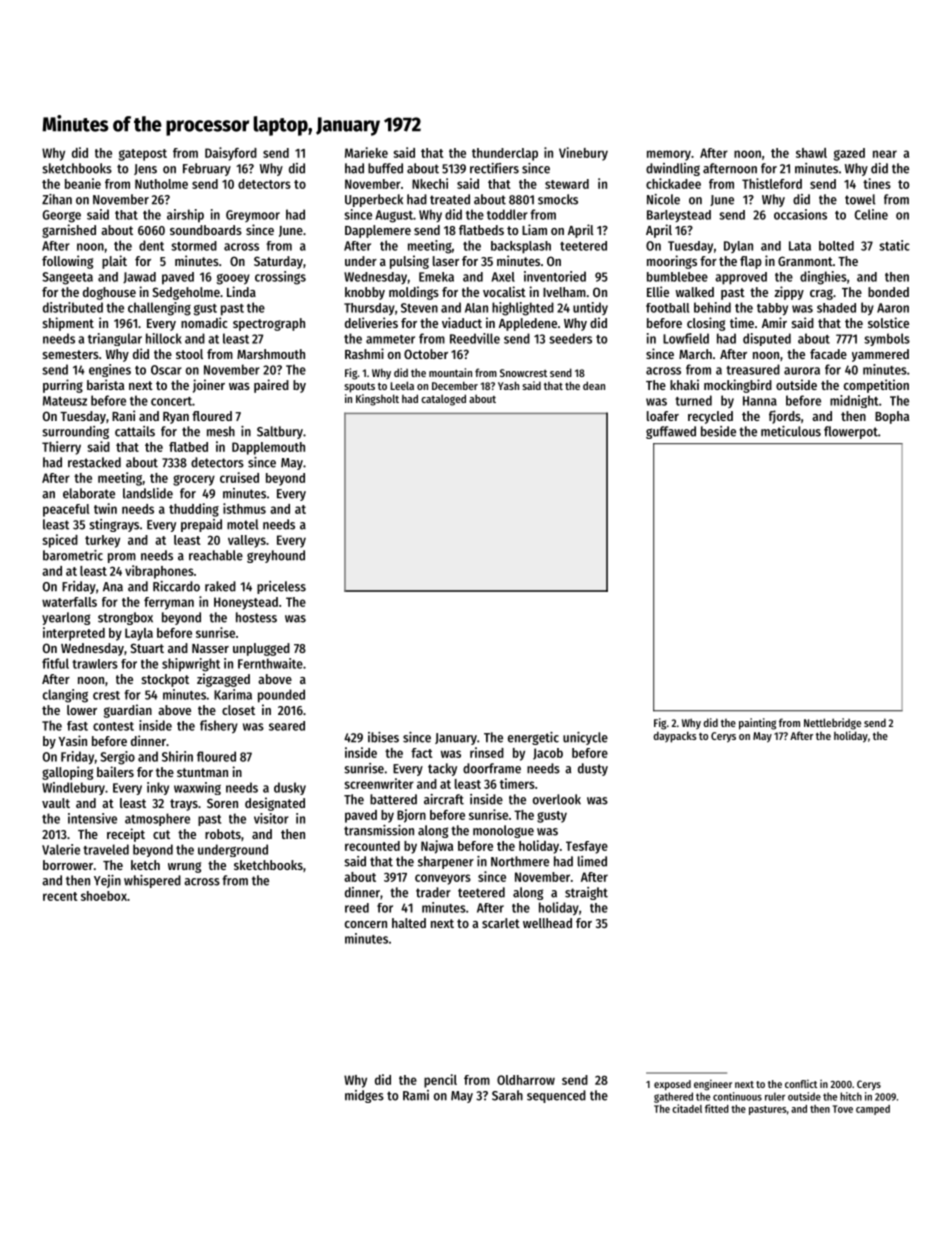 The width and height of the screenshot is (952, 1233). I want to click on unicycle, so click(585, 738).
